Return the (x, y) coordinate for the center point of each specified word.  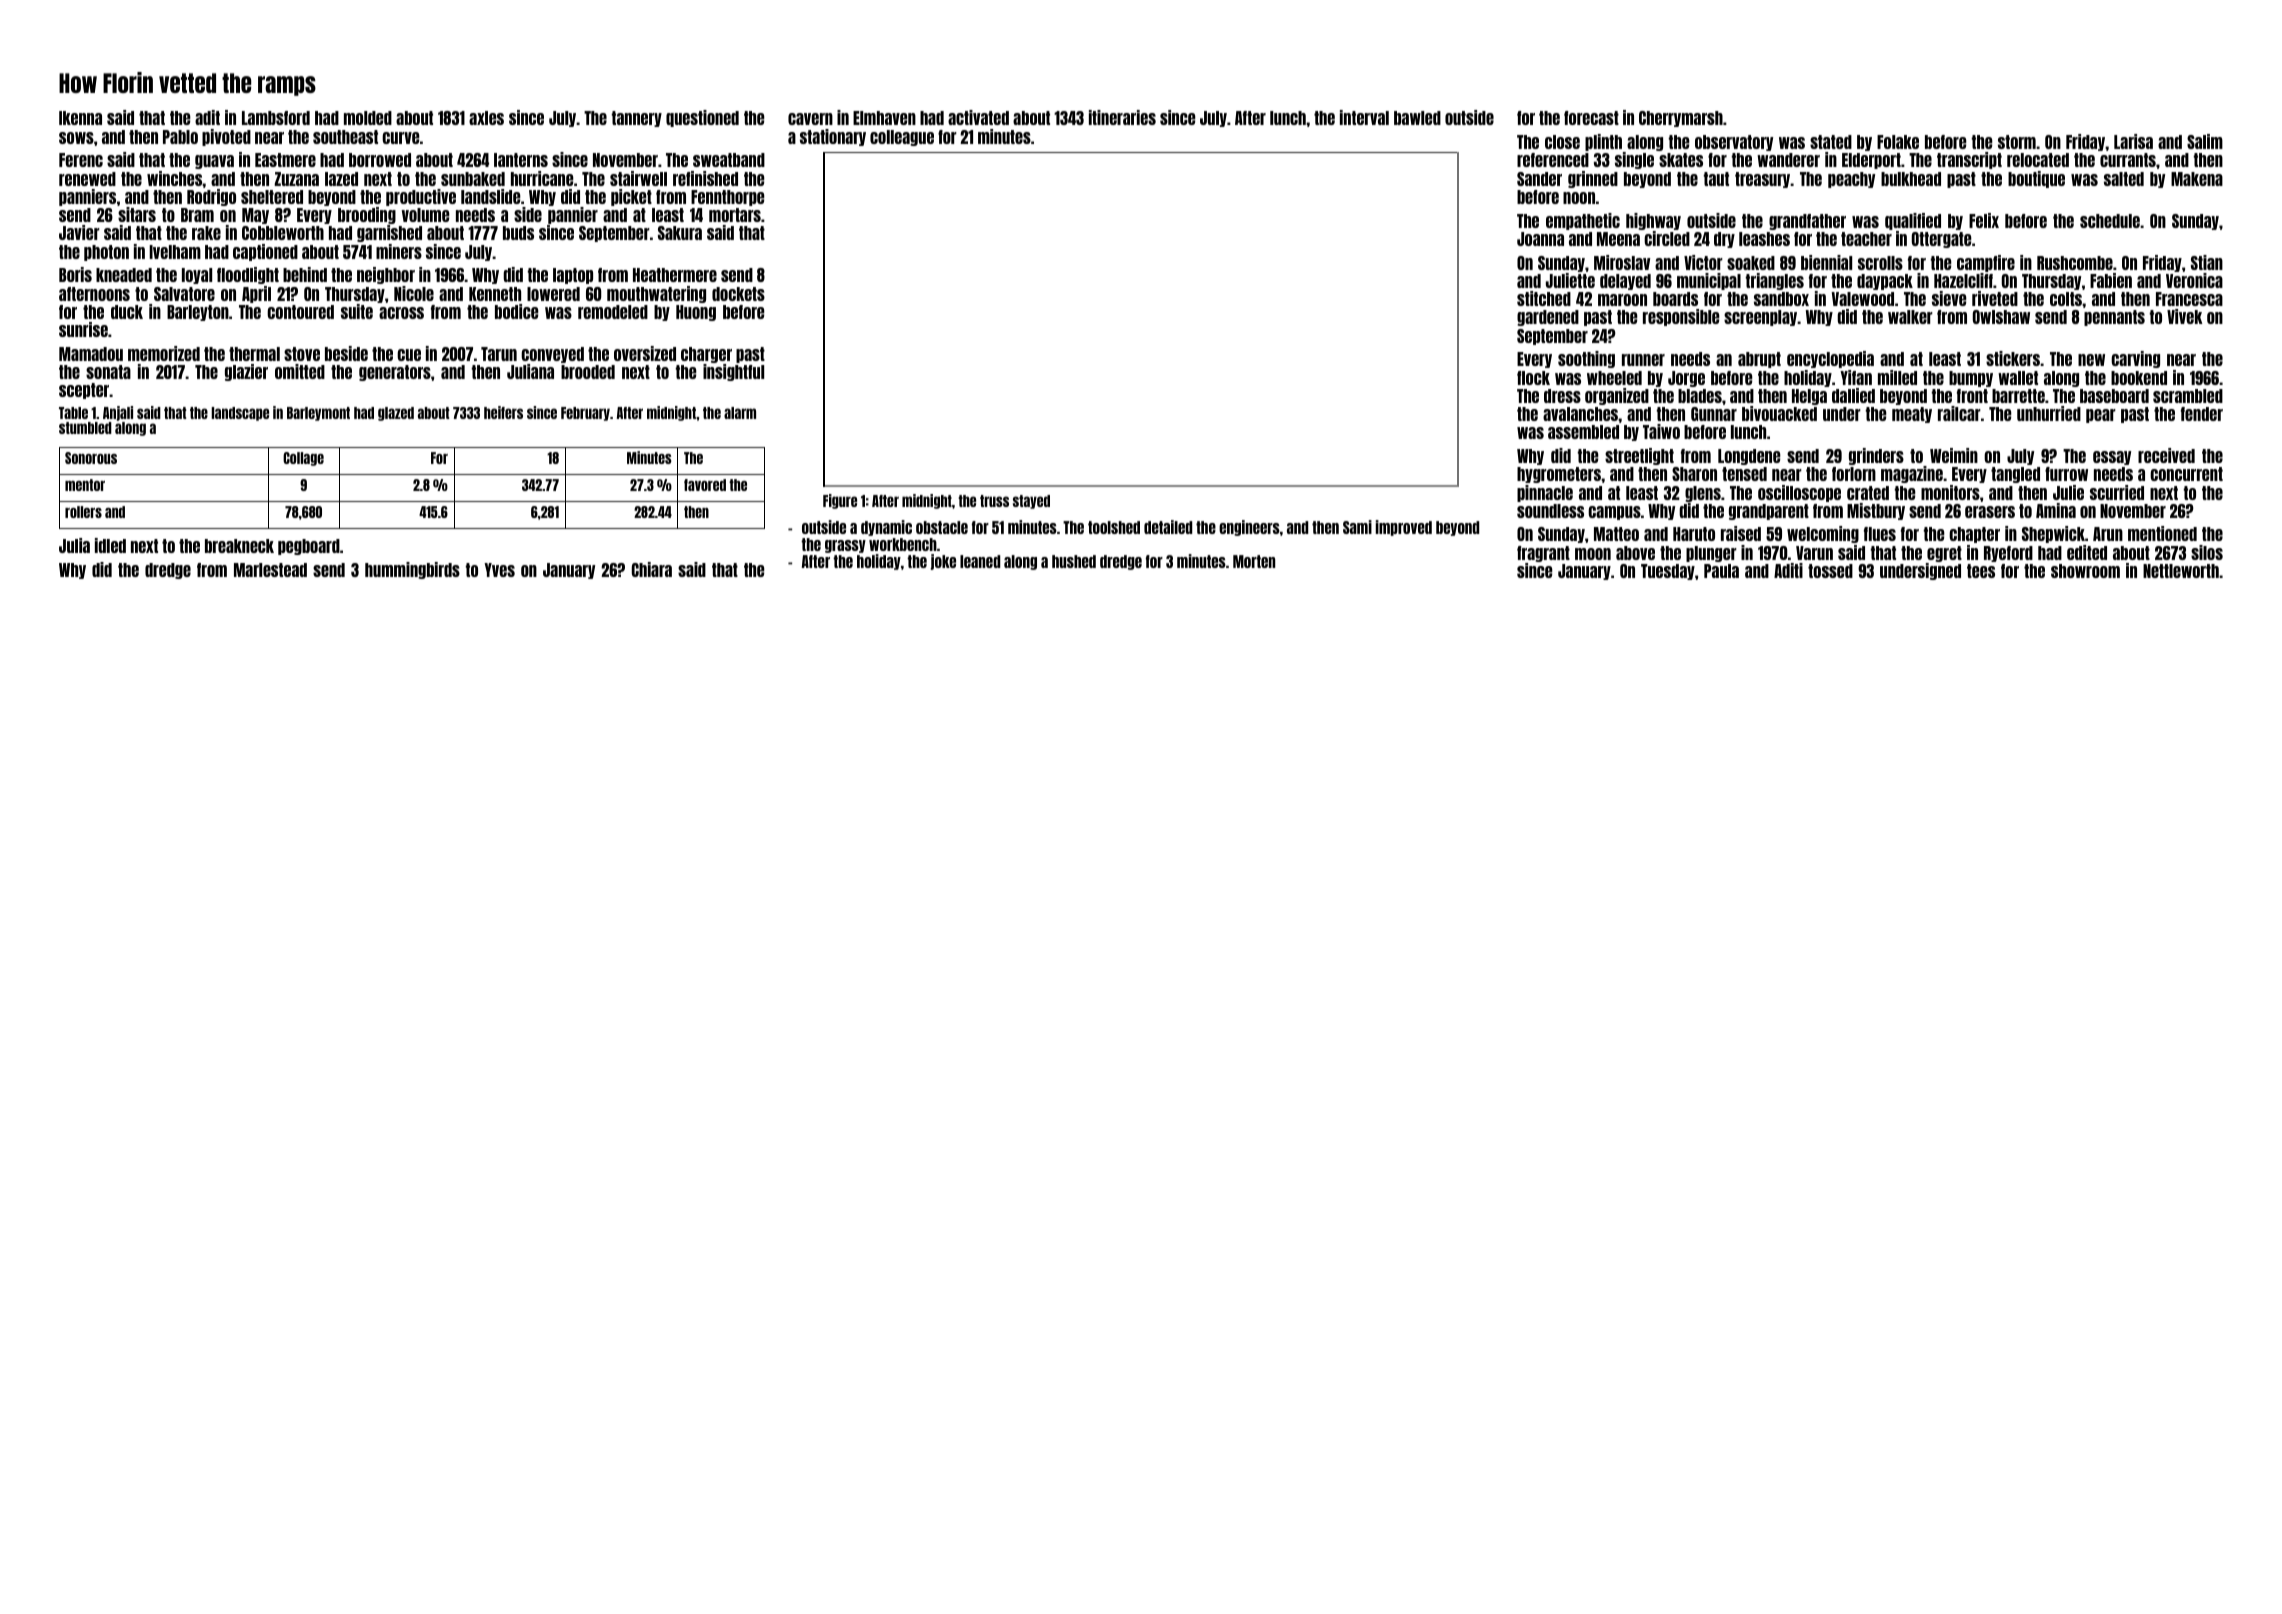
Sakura (680, 233)
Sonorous (91, 458)
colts (2066, 299)
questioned (702, 118)
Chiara (652, 569)
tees (1981, 571)
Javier (79, 232)
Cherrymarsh (1681, 119)
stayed (1031, 502)
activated (978, 117)
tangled (2015, 475)
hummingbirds (412, 570)
